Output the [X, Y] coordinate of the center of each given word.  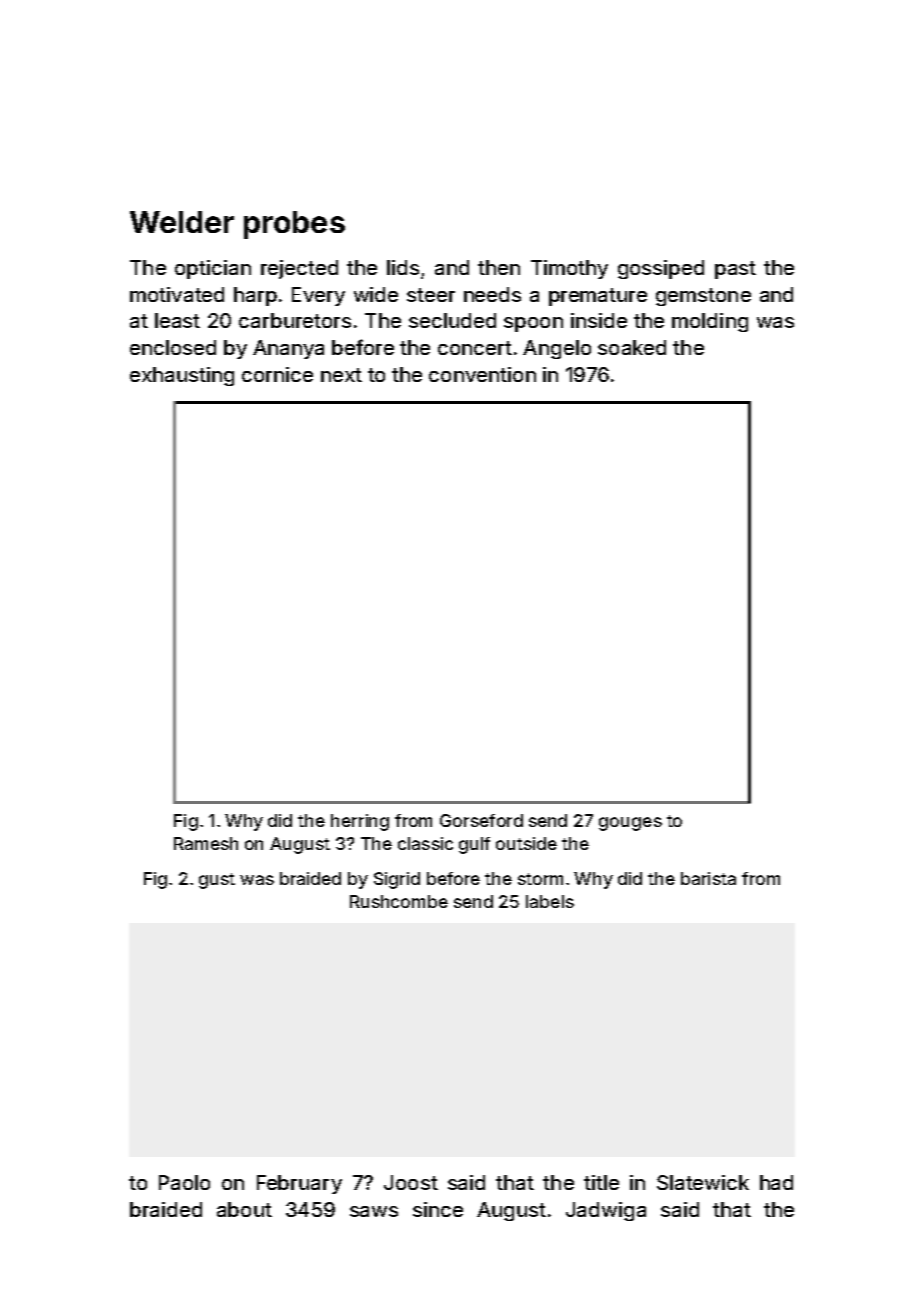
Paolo [184, 1182]
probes [294, 225]
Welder [182, 222]
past [735, 270]
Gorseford [481, 820]
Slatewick [703, 1182]
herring [360, 822]
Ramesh [206, 843]
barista [708, 878]
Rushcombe [399, 901]
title [601, 1182]
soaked [632, 347]
